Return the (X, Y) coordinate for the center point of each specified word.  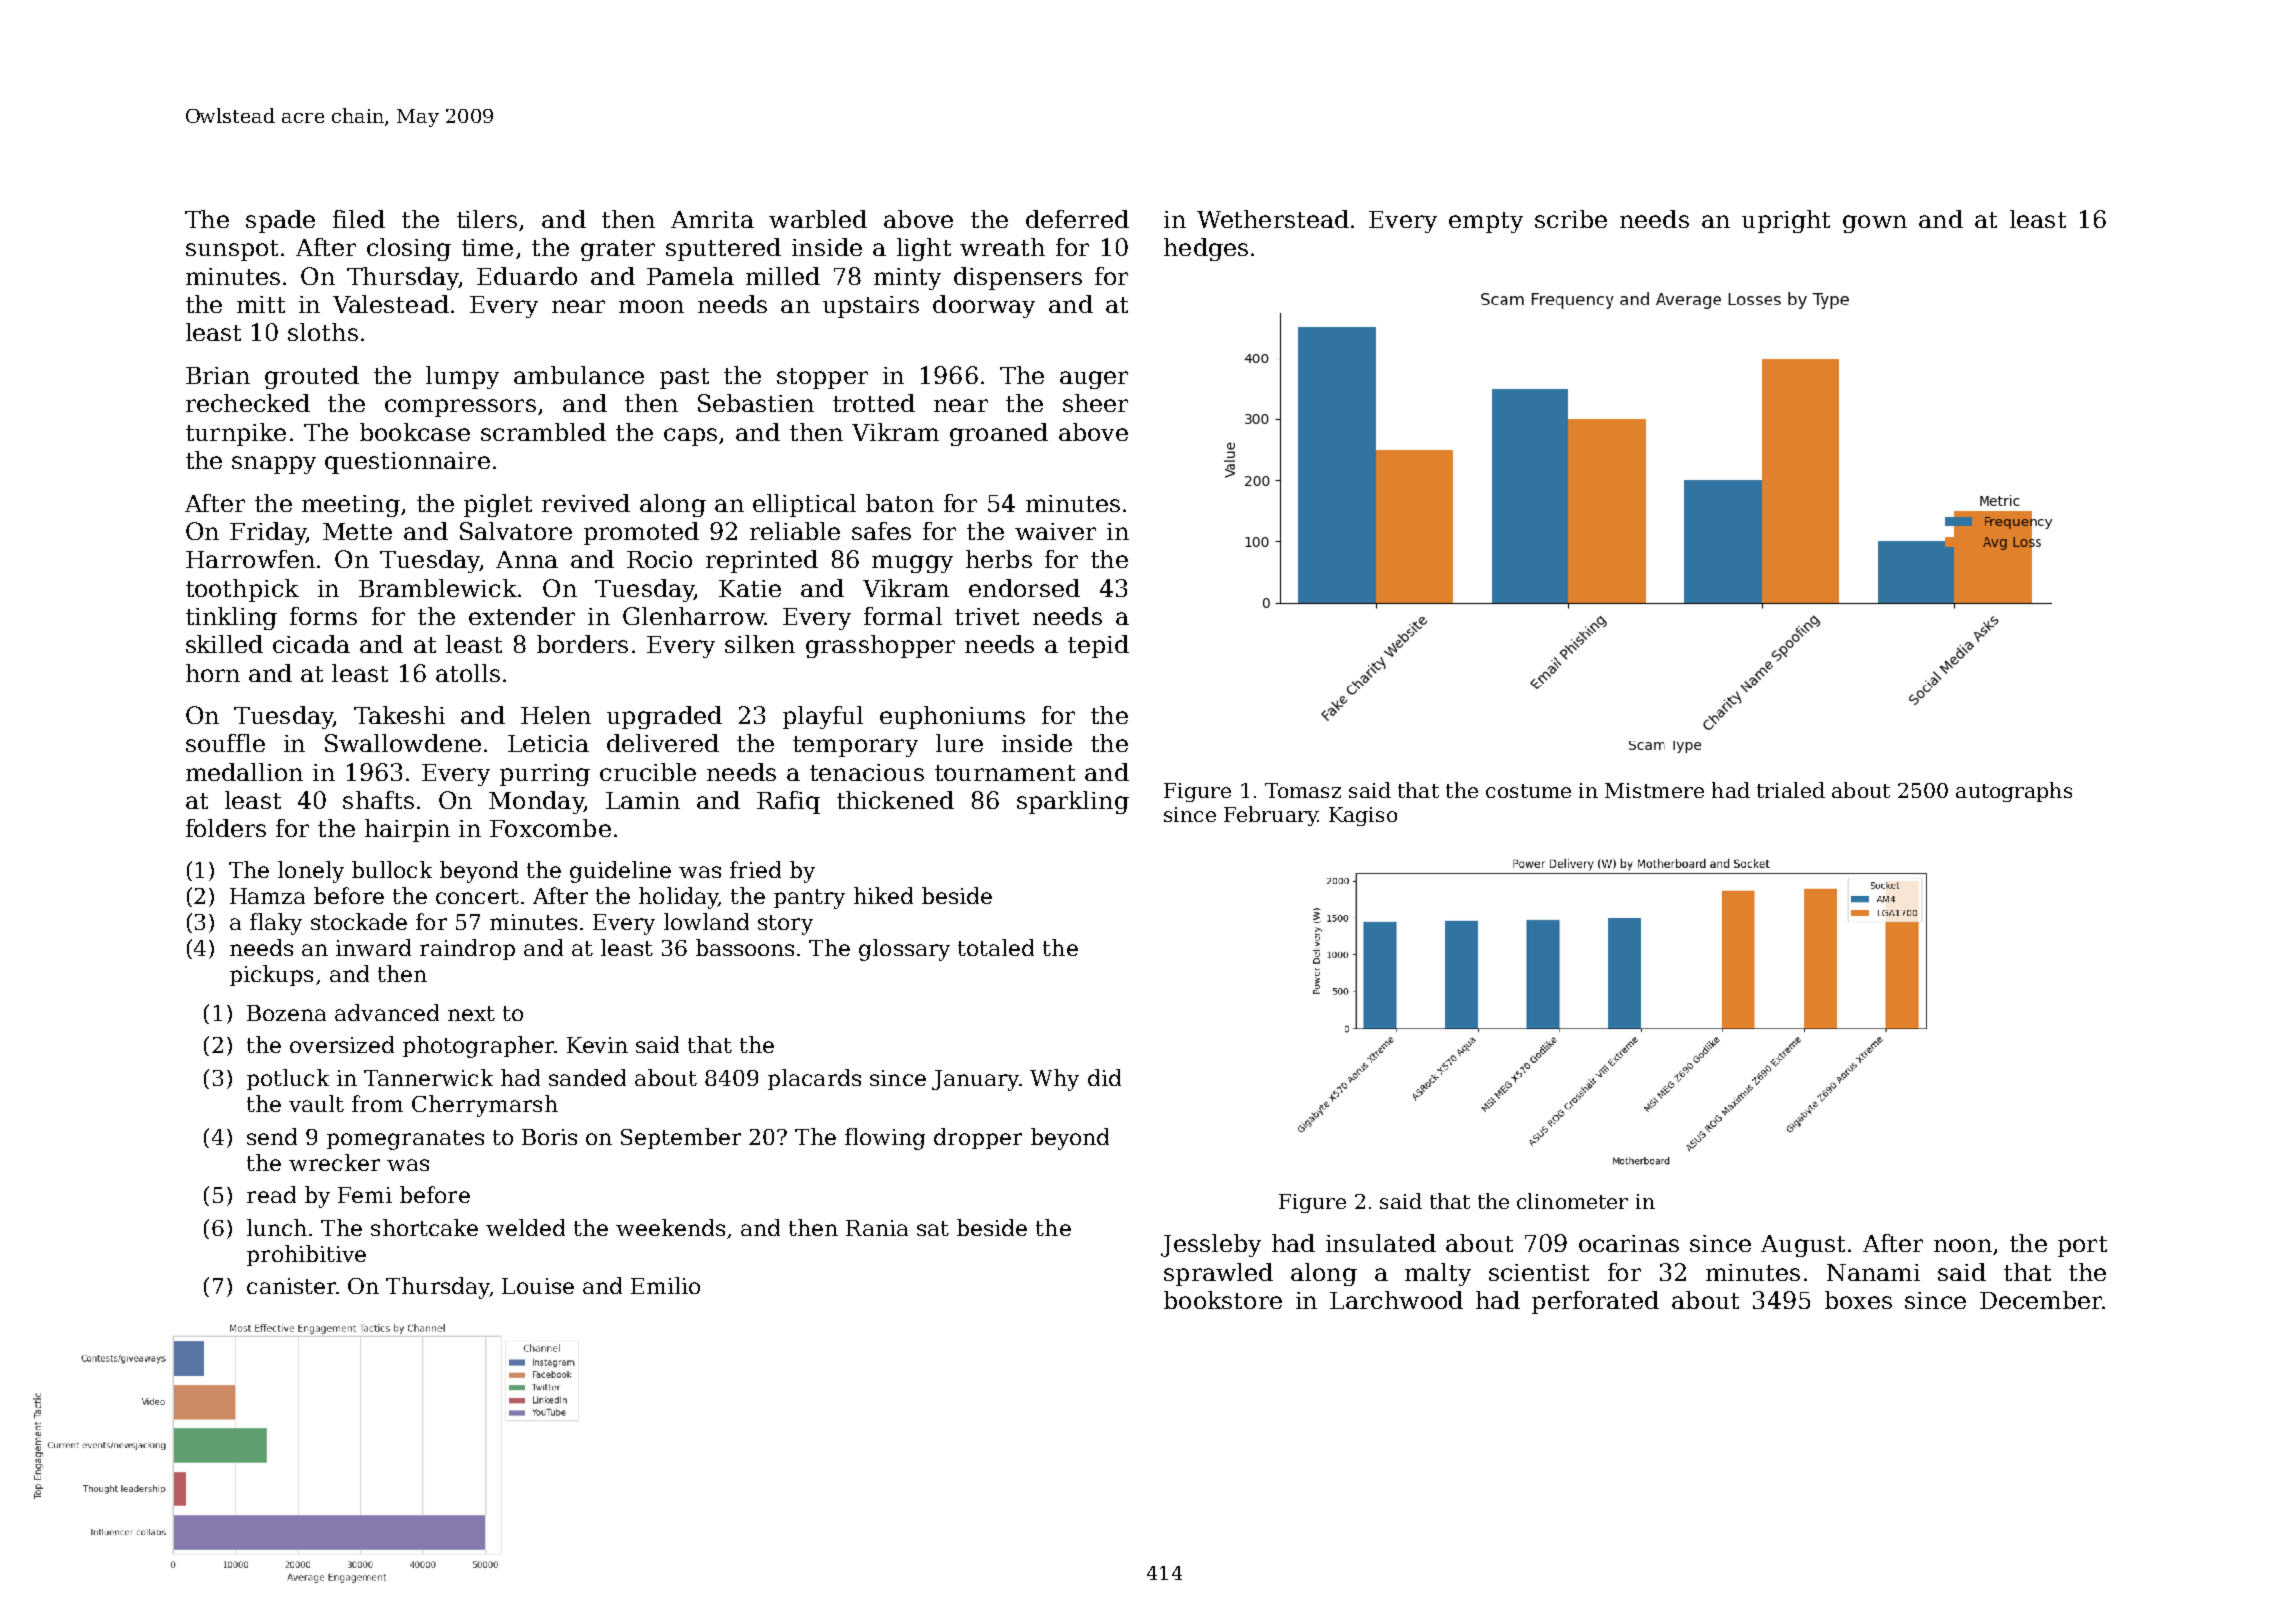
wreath (1002, 247)
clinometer (1572, 1201)
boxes (1858, 1300)
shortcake (424, 1227)
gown (1875, 224)
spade (280, 221)
